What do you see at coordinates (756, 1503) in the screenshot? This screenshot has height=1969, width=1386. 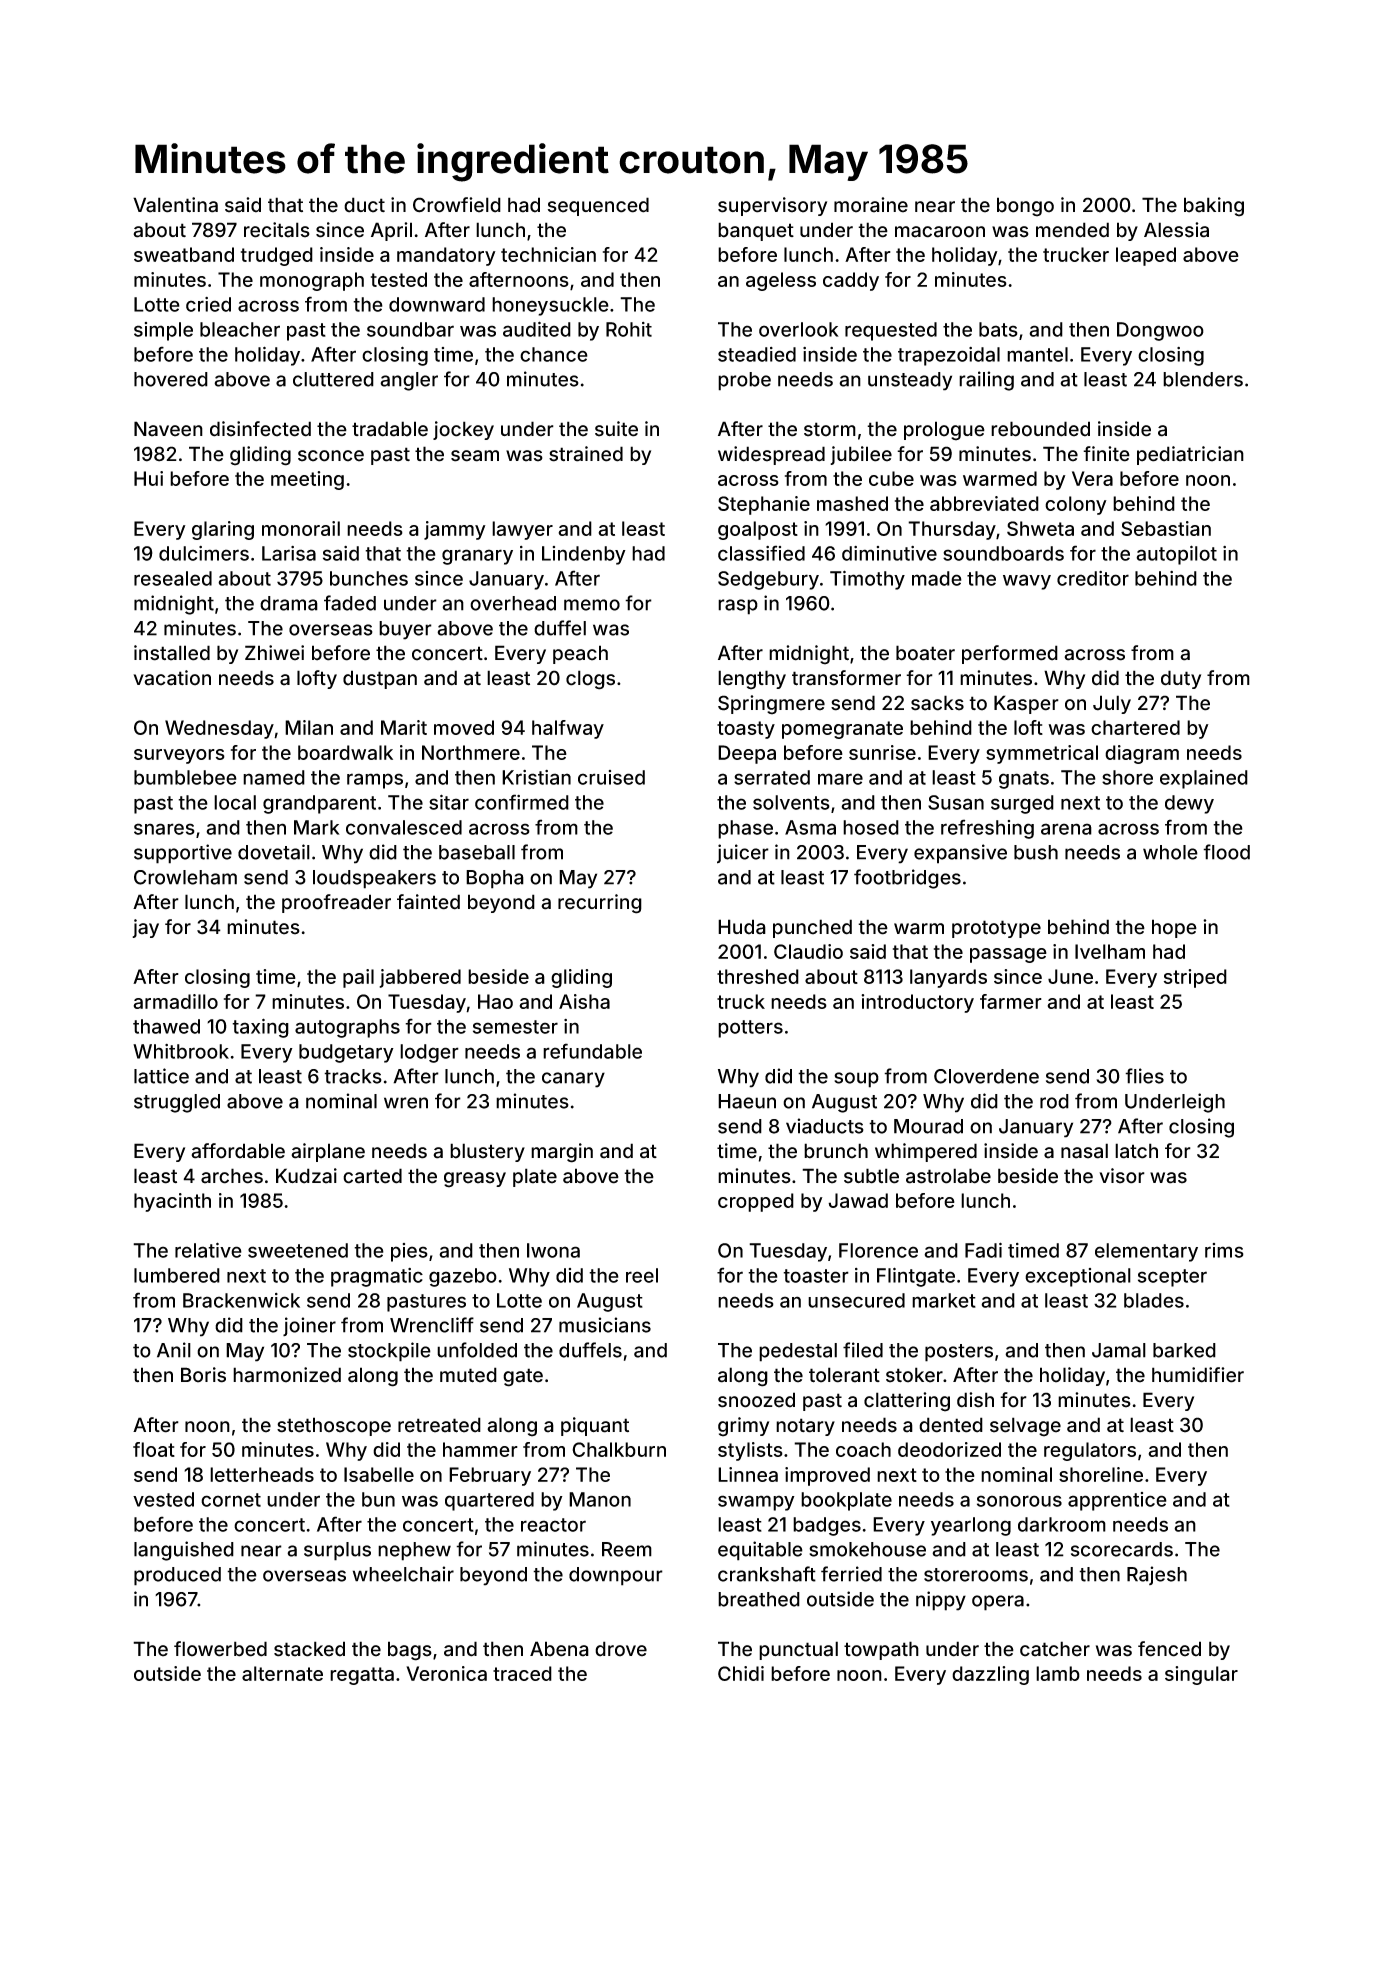 I see `swampy` at bounding box center [756, 1503].
